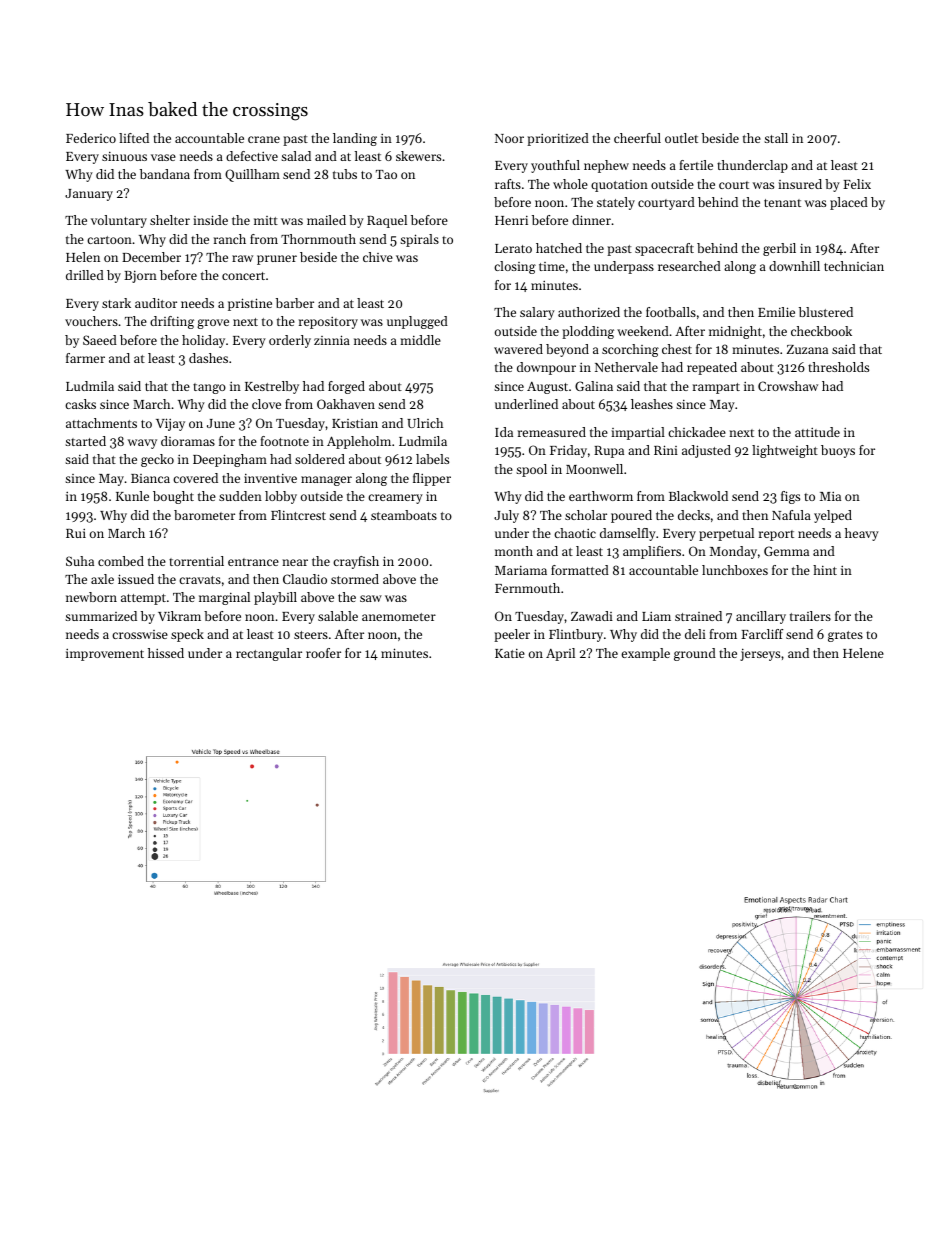  What do you see at coordinates (637, 138) in the screenshot?
I see `cheerful` at bounding box center [637, 138].
